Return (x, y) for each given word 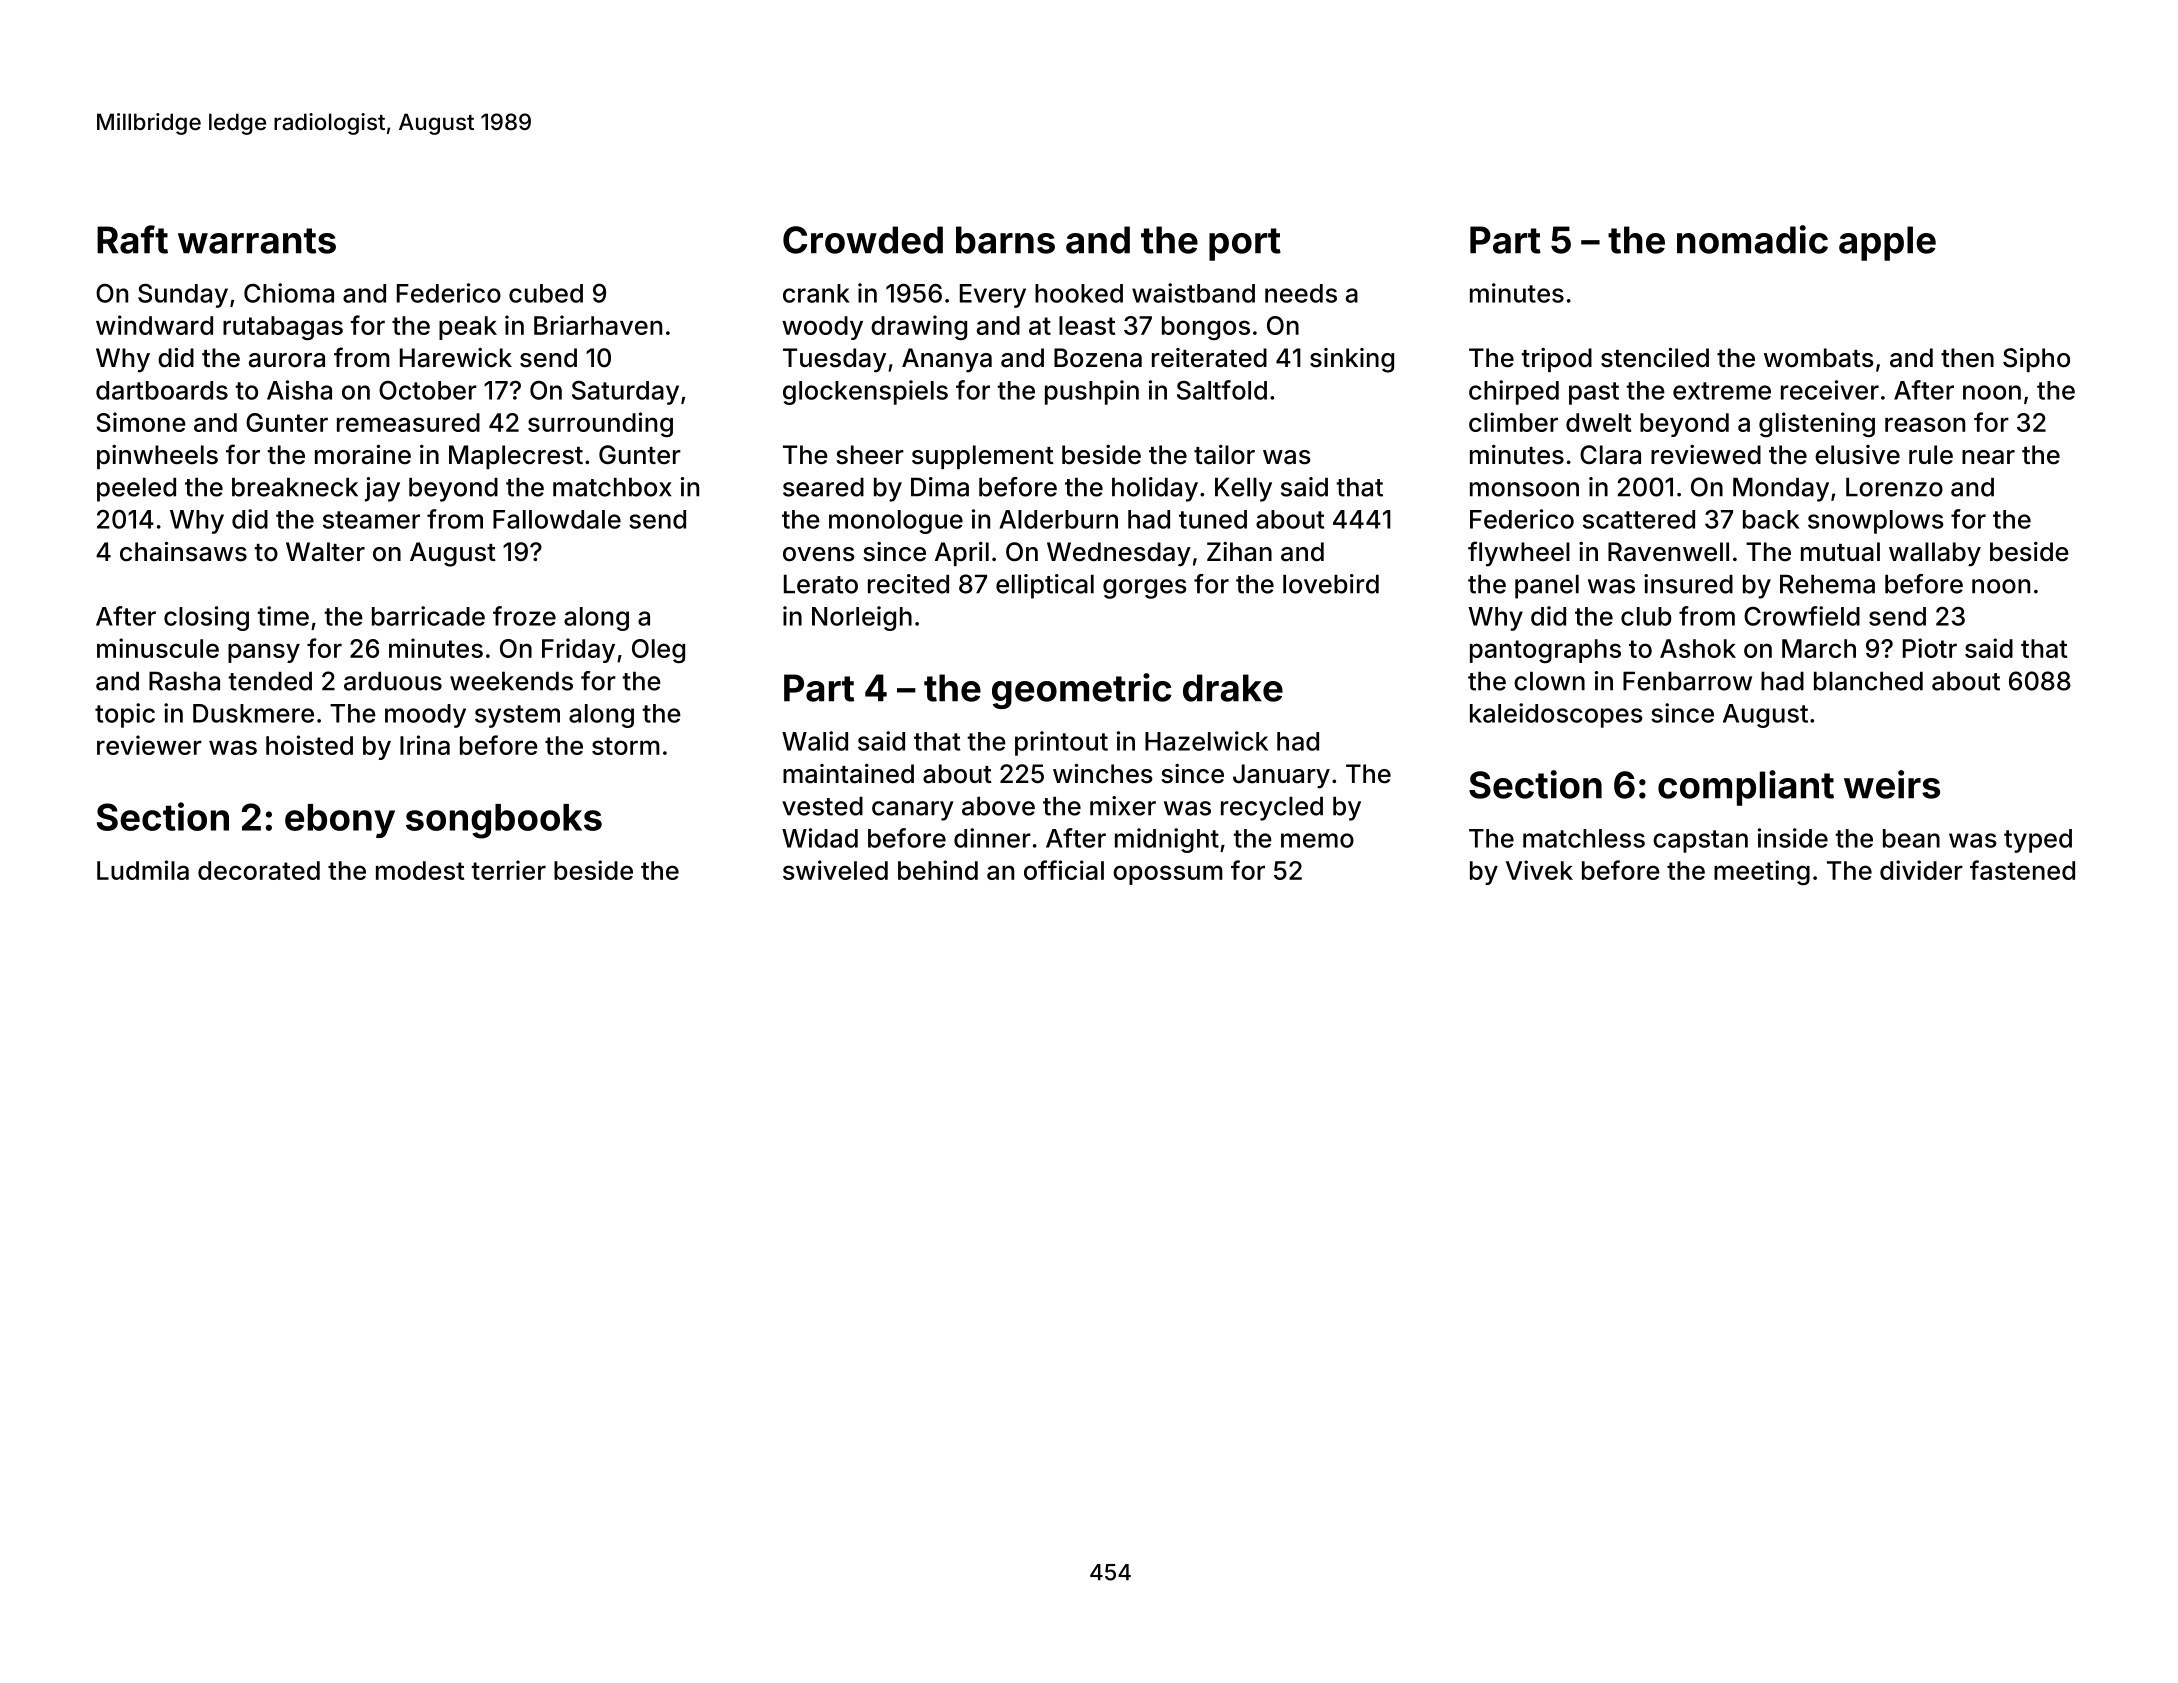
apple (1887, 243)
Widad (820, 838)
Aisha (299, 390)
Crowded (863, 240)
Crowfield (1802, 616)
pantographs (1545, 651)
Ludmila (143, 870)
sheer (870, 455)
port (1245, 244)
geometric (1082, 691)
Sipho (2036, 360)
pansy (264, 653)
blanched (1868, 681)
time (283, 616)
